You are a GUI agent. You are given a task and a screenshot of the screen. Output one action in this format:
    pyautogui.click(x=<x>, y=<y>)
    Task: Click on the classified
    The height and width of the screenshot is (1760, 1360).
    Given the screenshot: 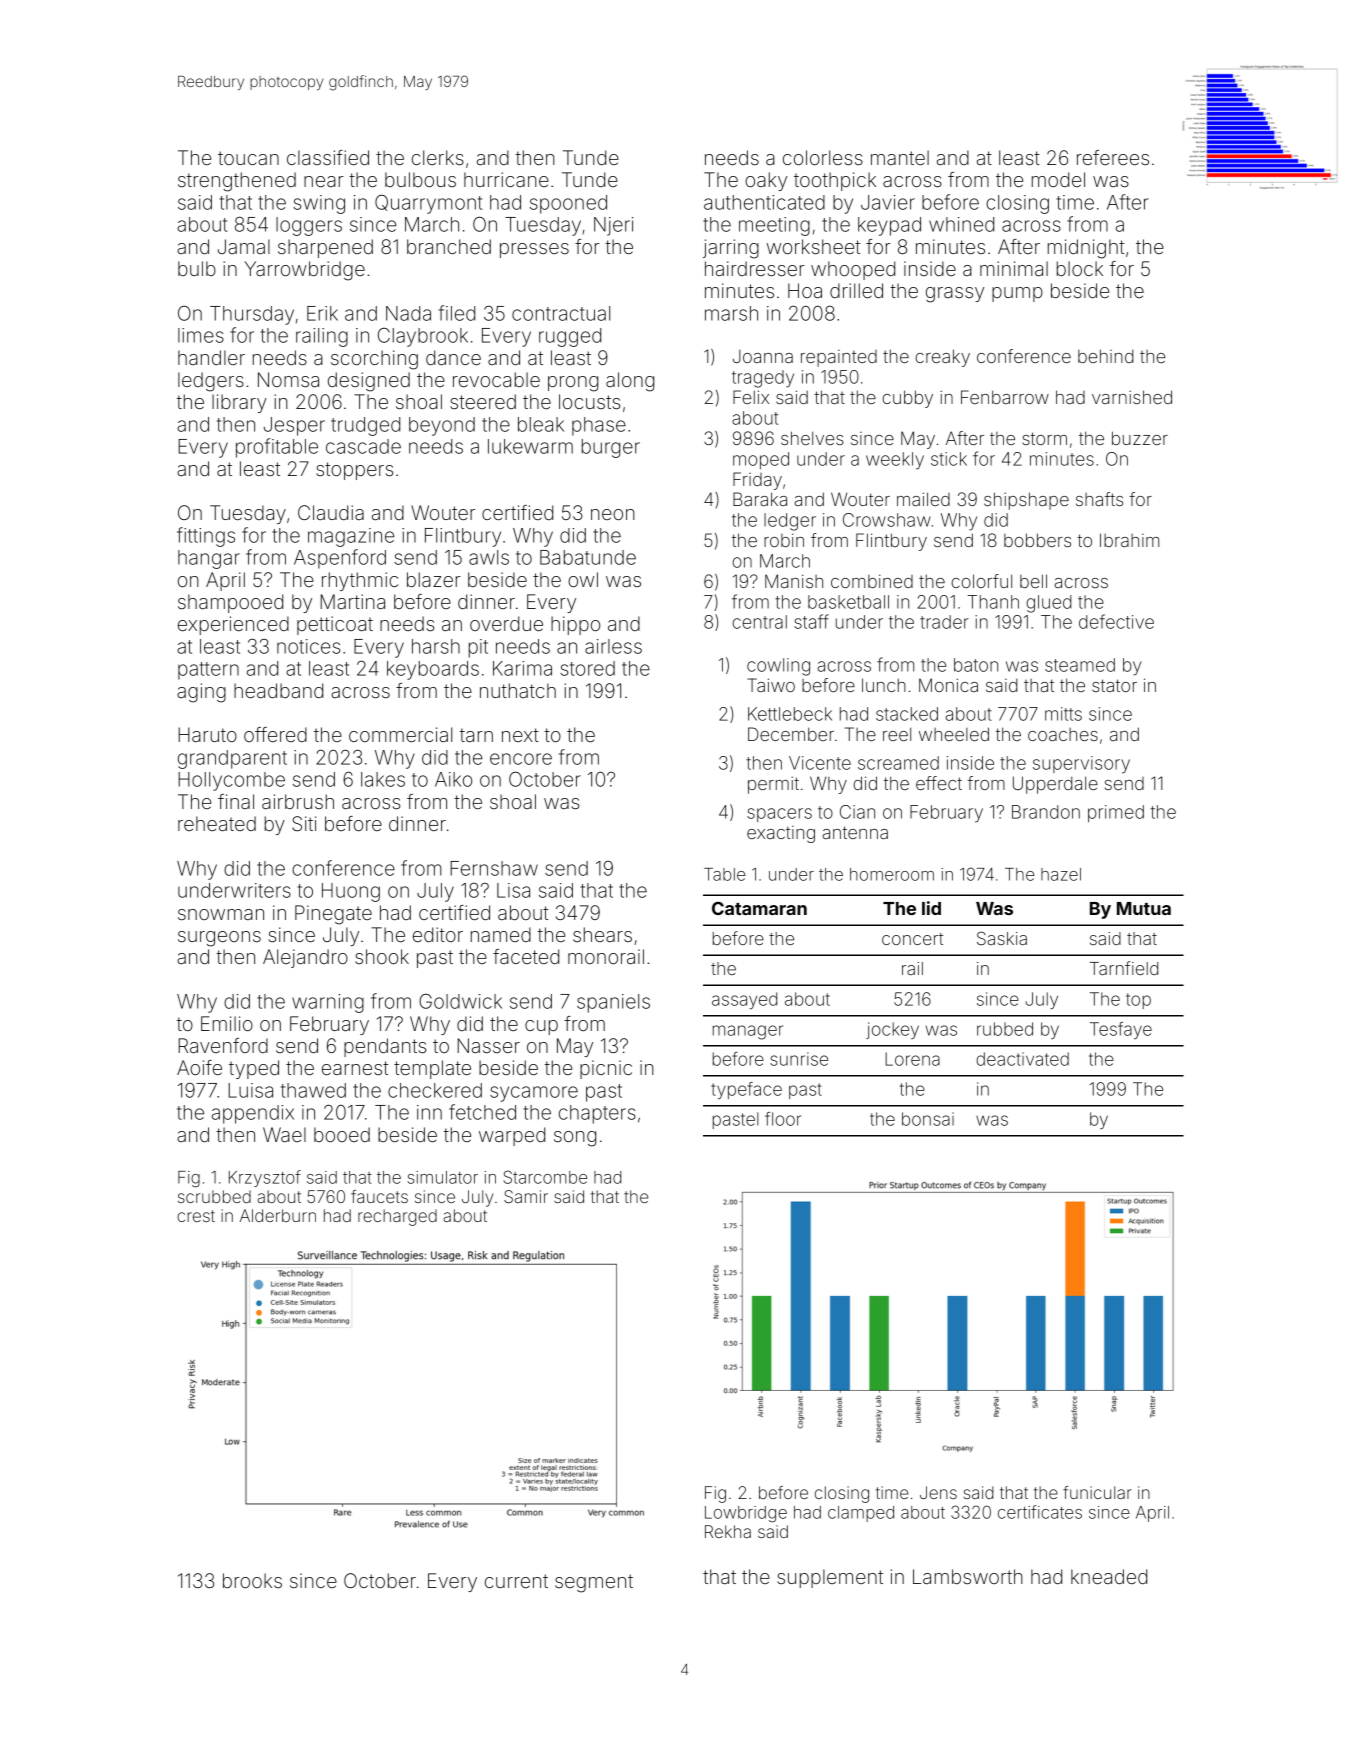 What is the action you would take?
    pyautogui.click(x=328, y=157)
